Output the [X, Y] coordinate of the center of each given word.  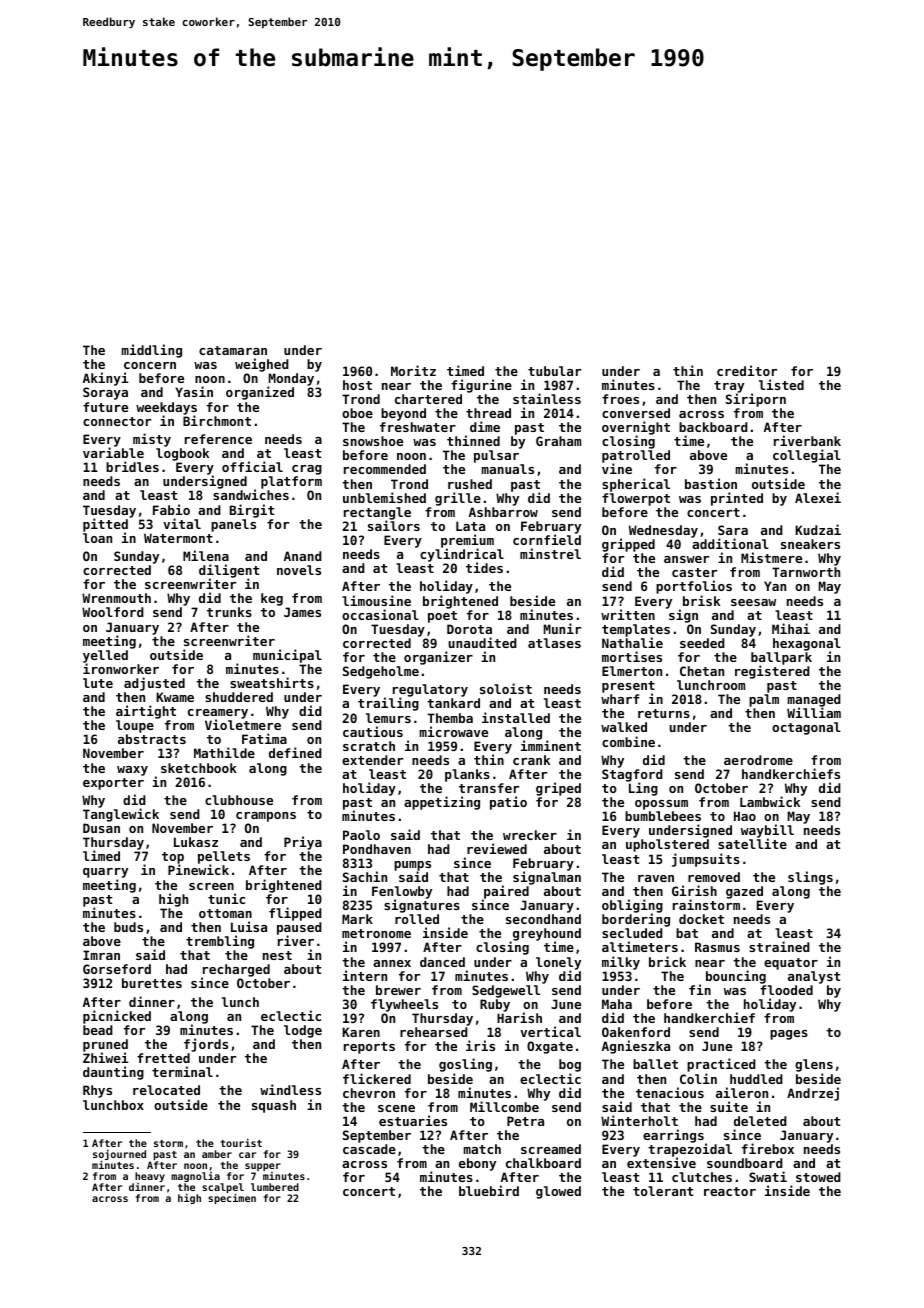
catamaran [233, 350]
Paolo [361, 835]
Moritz [413, 370]
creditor [747, 370]
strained [779, 946]
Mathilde [224, 752]
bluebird [489, 1190]
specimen [232, 1199]
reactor [730, 1191]
